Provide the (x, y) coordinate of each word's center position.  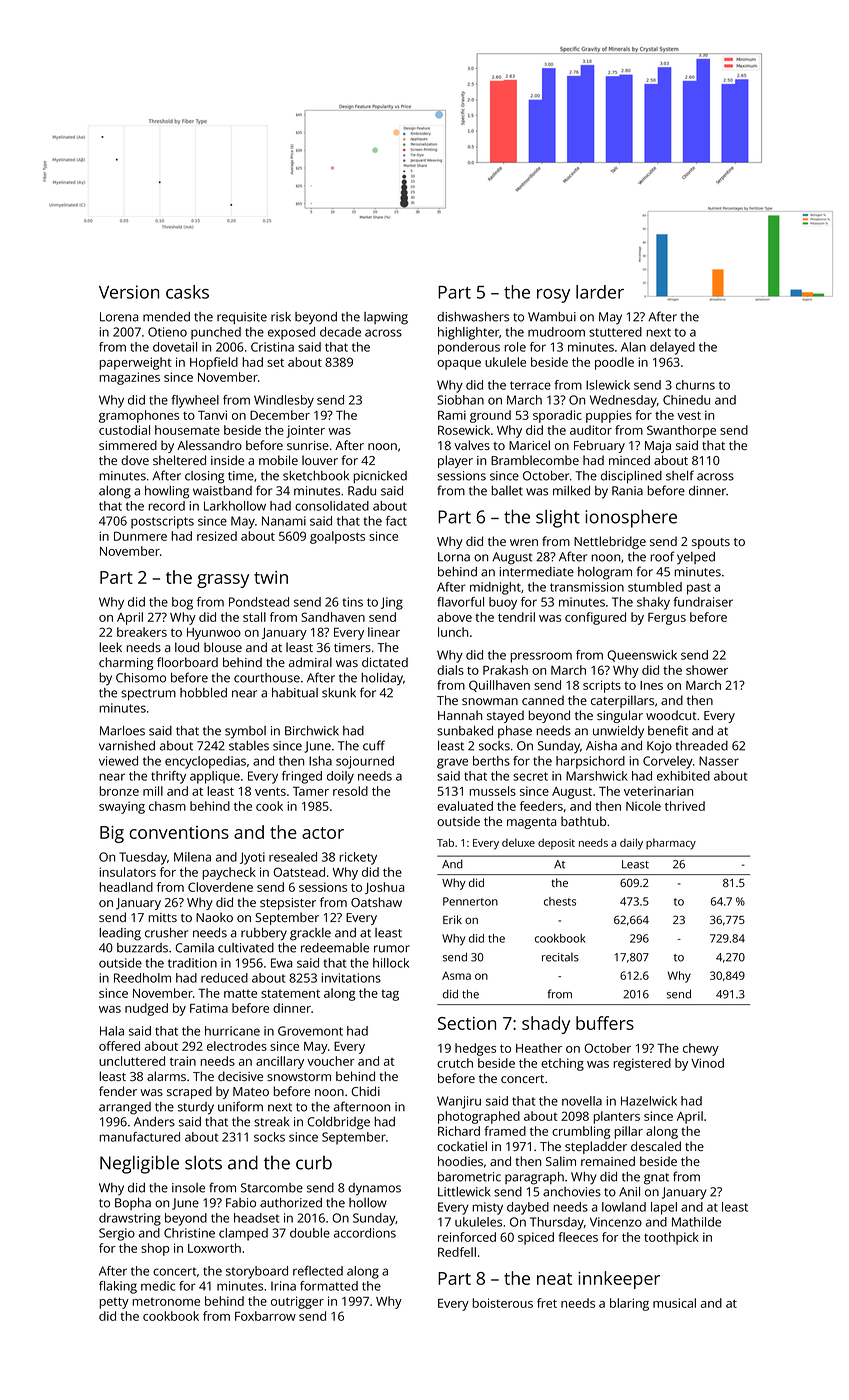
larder (600, 292)
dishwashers (473, 317)
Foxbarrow (265, 1316)
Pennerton (470, 901)
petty (114, 1303)
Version (129, 292)
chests (560, 901)
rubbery (264, 934)
